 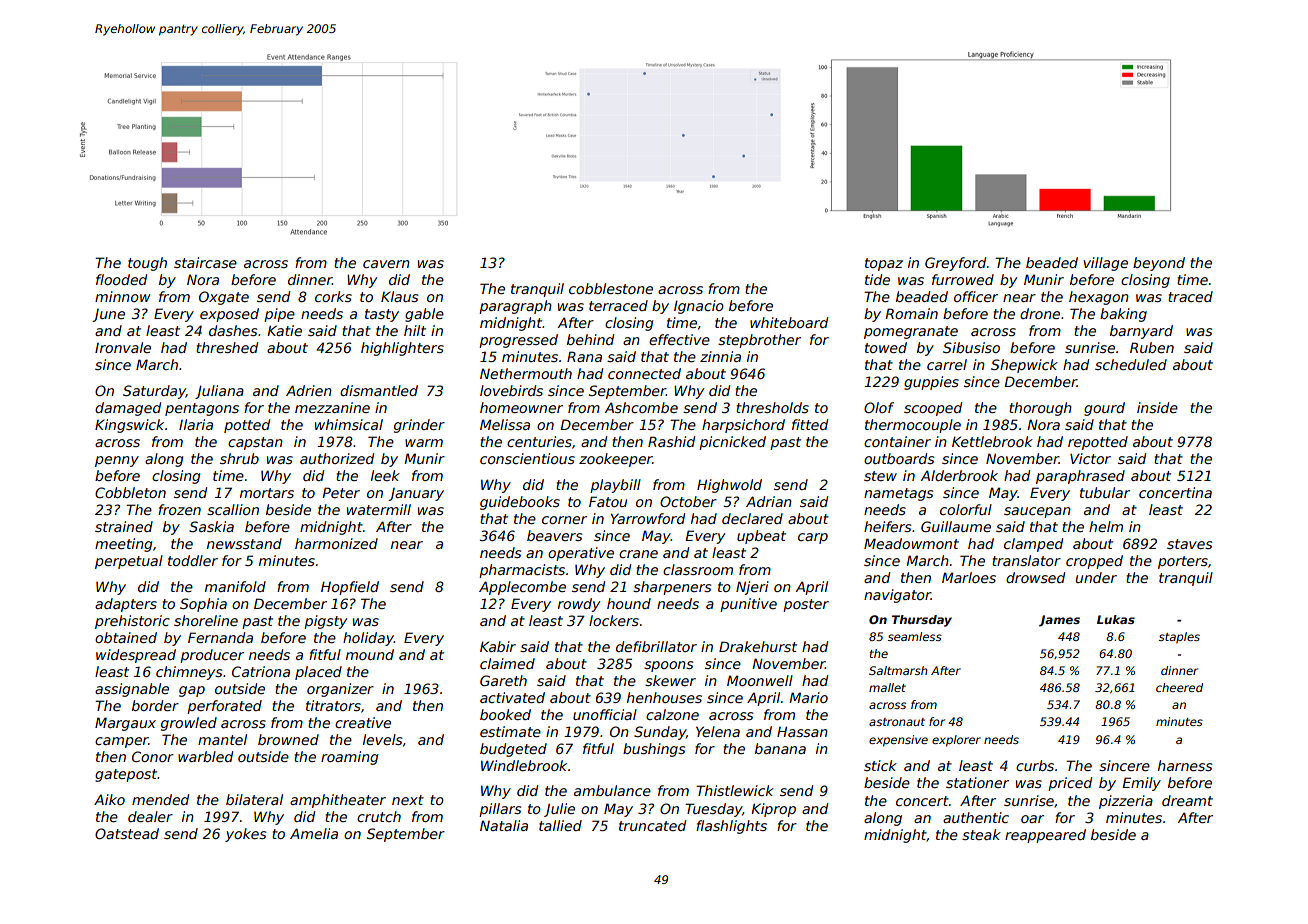 What do you see at coordinates (899, 458) in the screenshot?
I see `outboards` at bounding box center [899, 458].
